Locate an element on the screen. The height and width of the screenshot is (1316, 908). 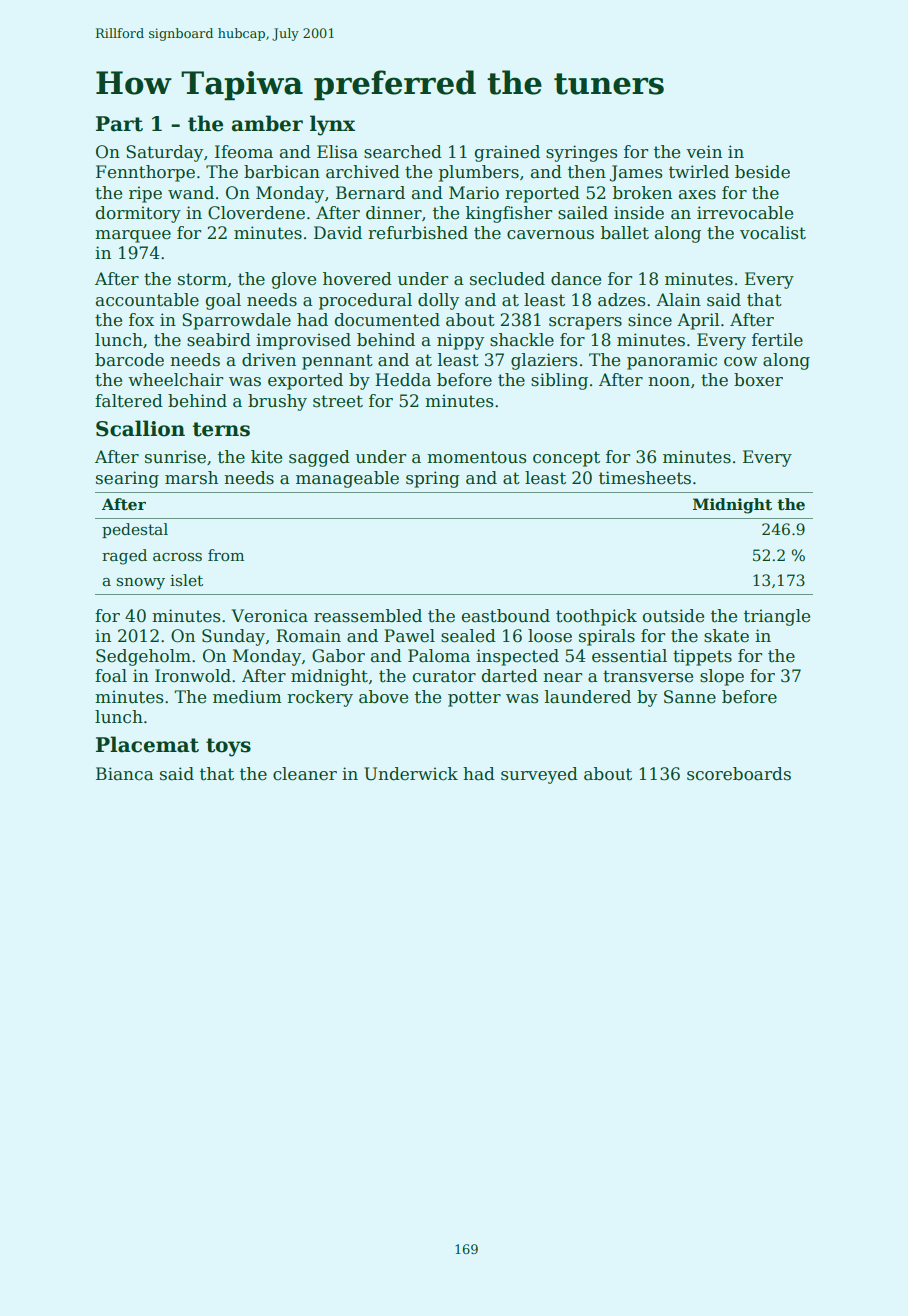
nippy is located at coordinates (460, 341).
